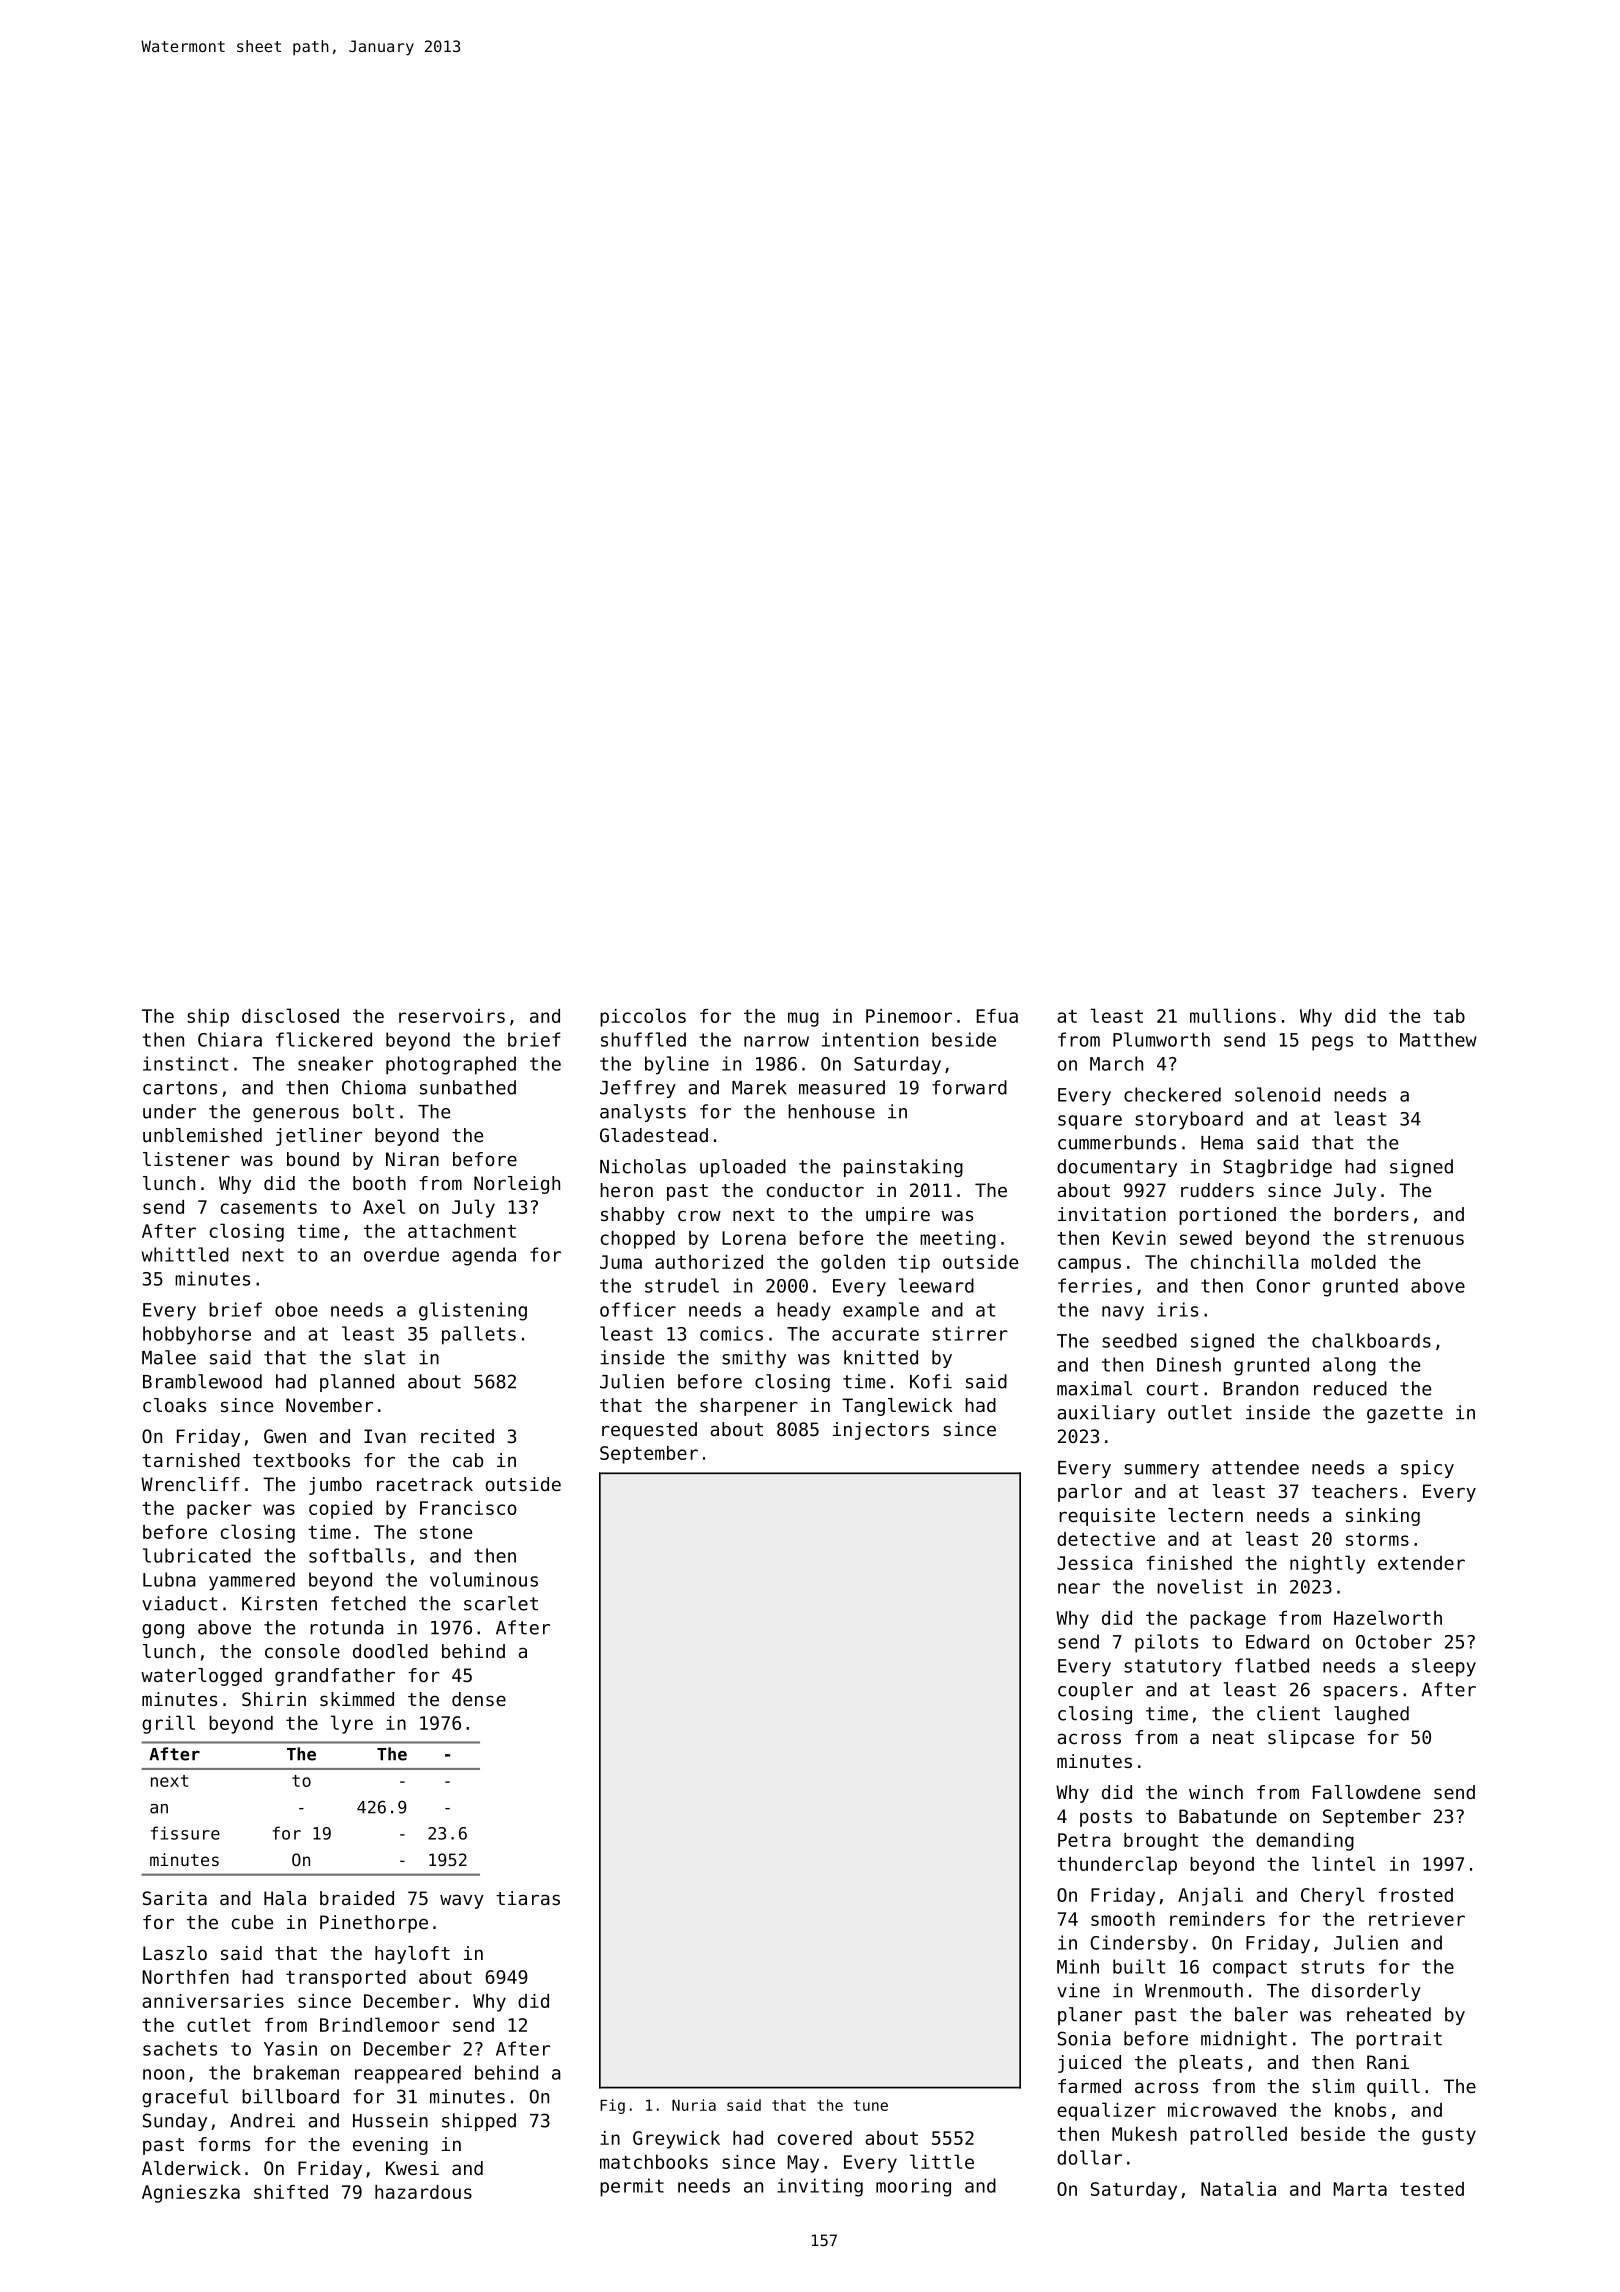  Describe the element at coordinates (185, 1833) in the page. I see `fissure` at that location.
